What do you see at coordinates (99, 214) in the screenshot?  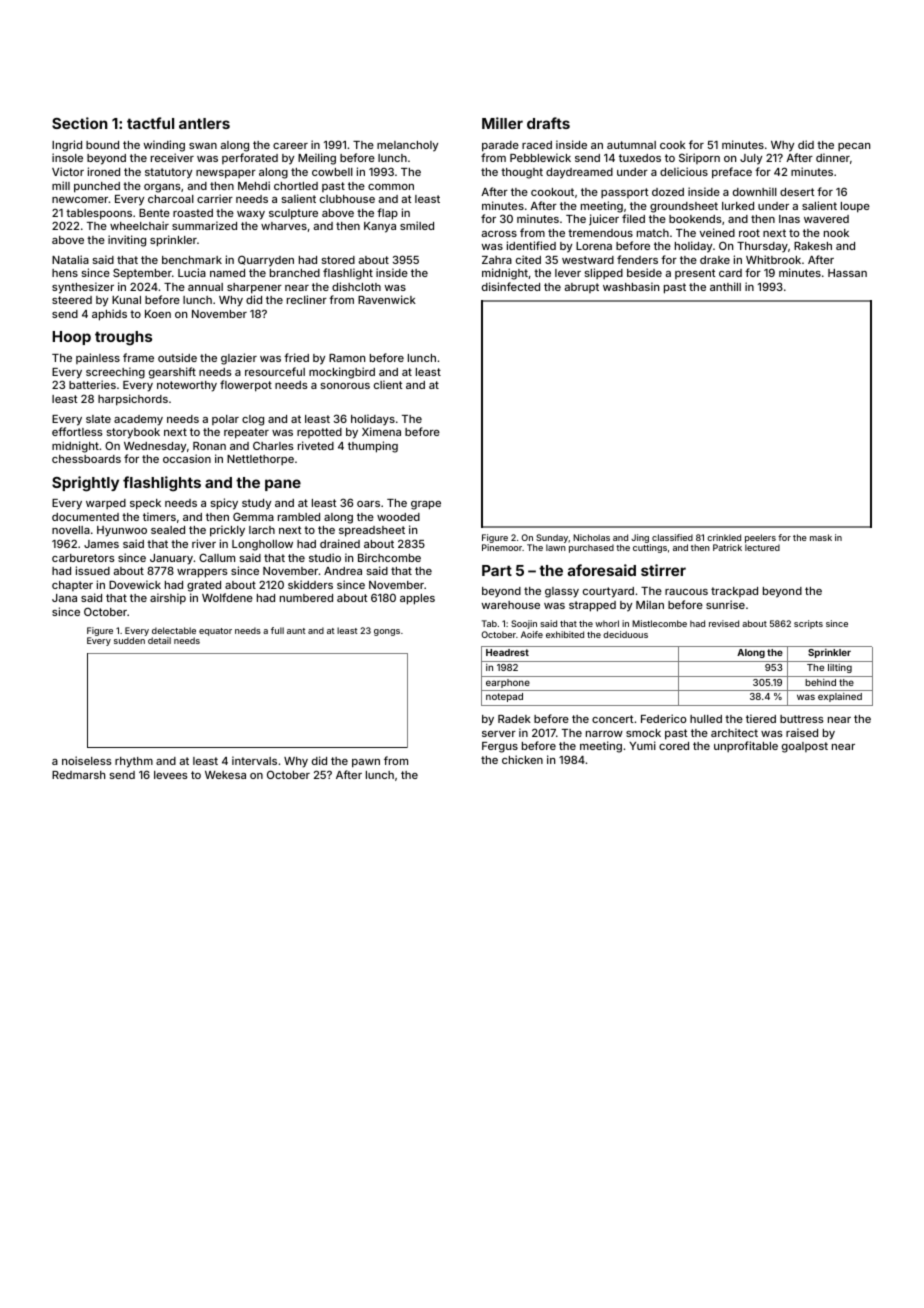 I see `tablespoons` at bounding box center [99, 214].
